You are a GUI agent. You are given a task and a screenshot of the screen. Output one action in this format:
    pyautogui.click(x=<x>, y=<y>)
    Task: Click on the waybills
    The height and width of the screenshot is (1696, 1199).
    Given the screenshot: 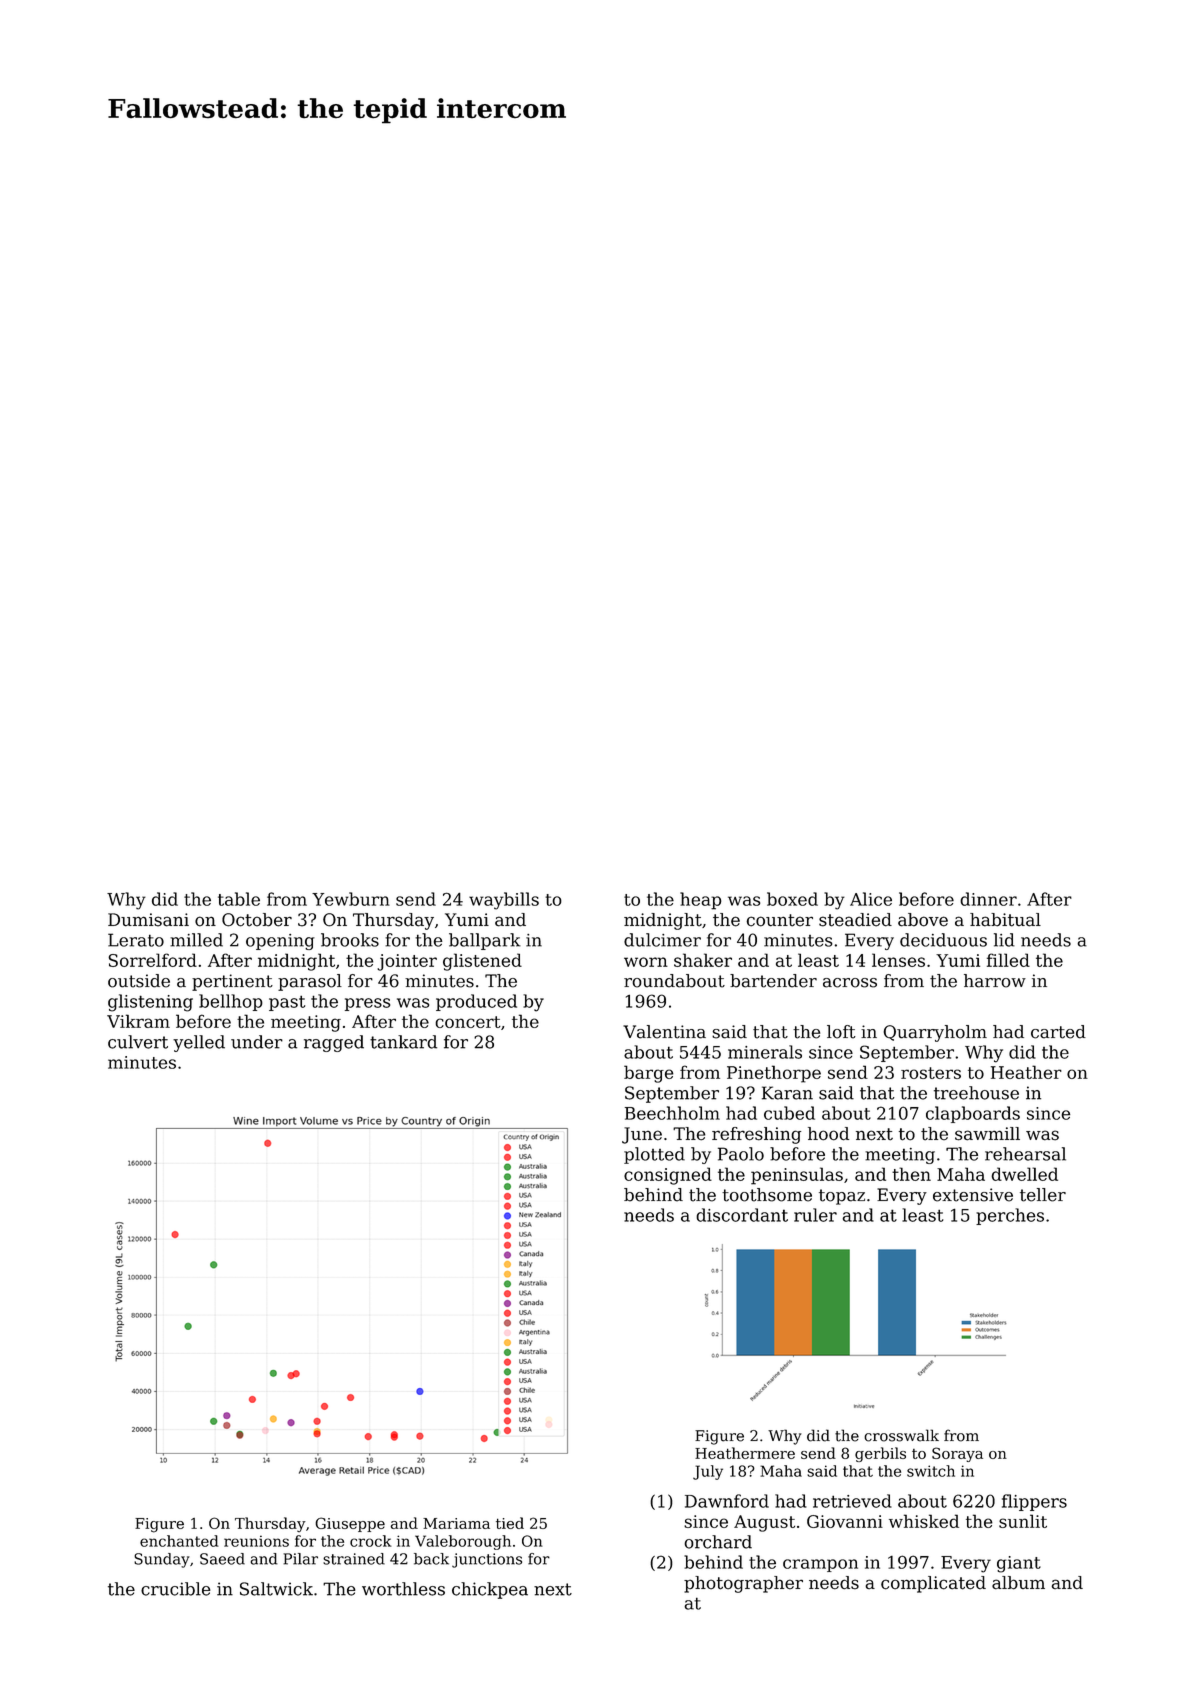 What is the action you would take?
    pyautogui.click(x=504, y=901)
